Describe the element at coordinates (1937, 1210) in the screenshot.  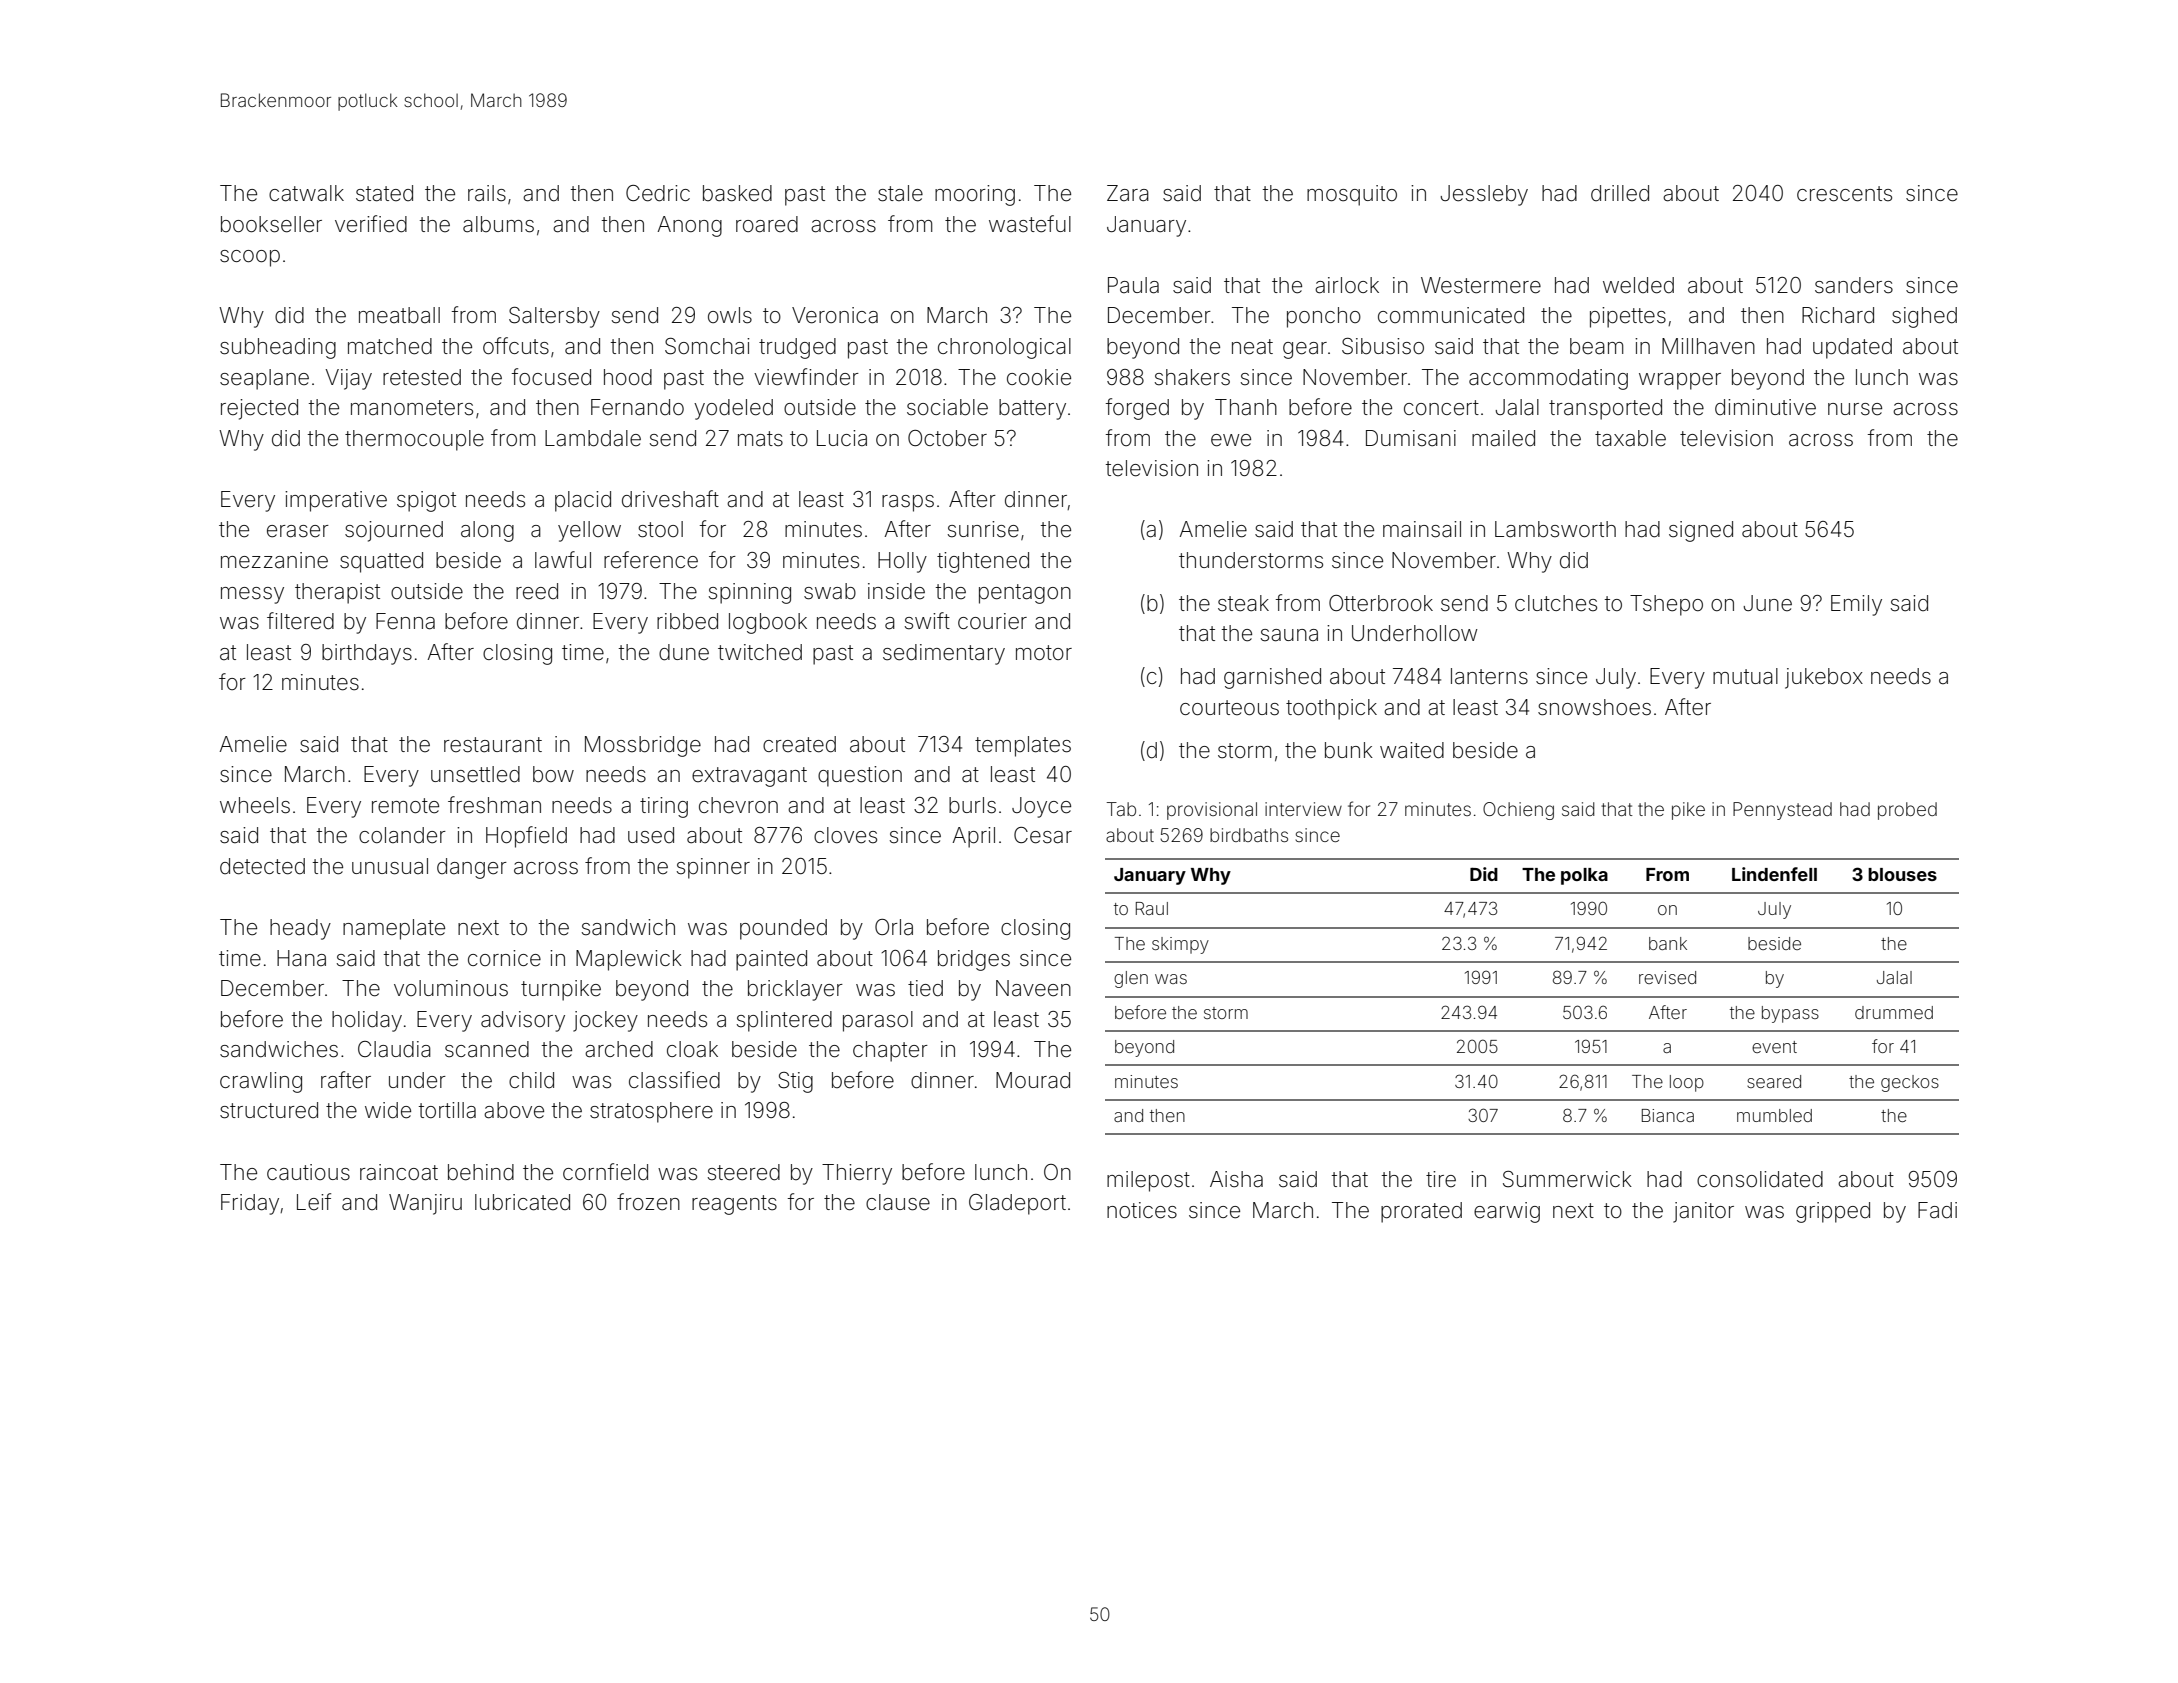
I see `Fadi` at that location.
